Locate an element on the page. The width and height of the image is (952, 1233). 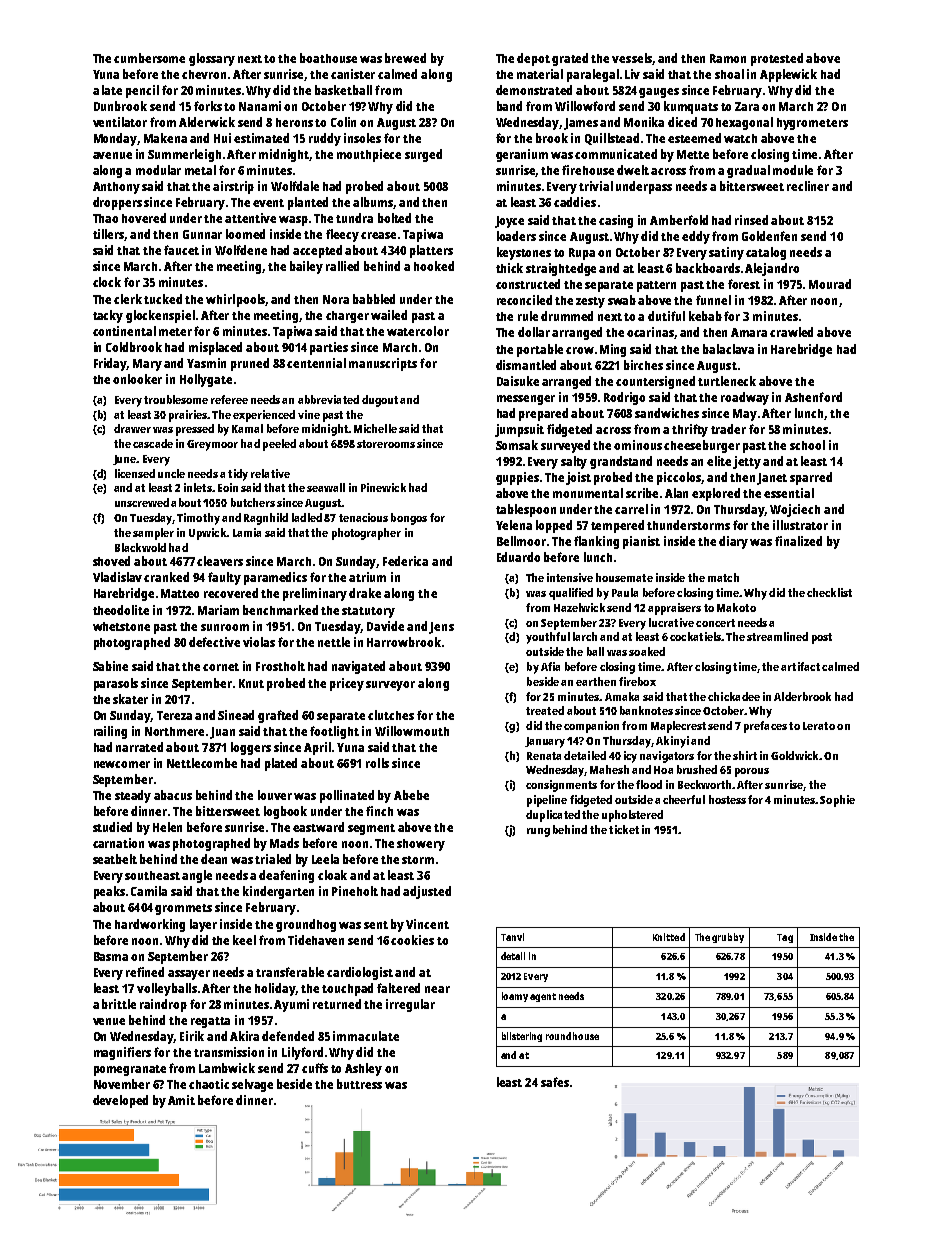
developed is located at coordinates (120, 1101).
